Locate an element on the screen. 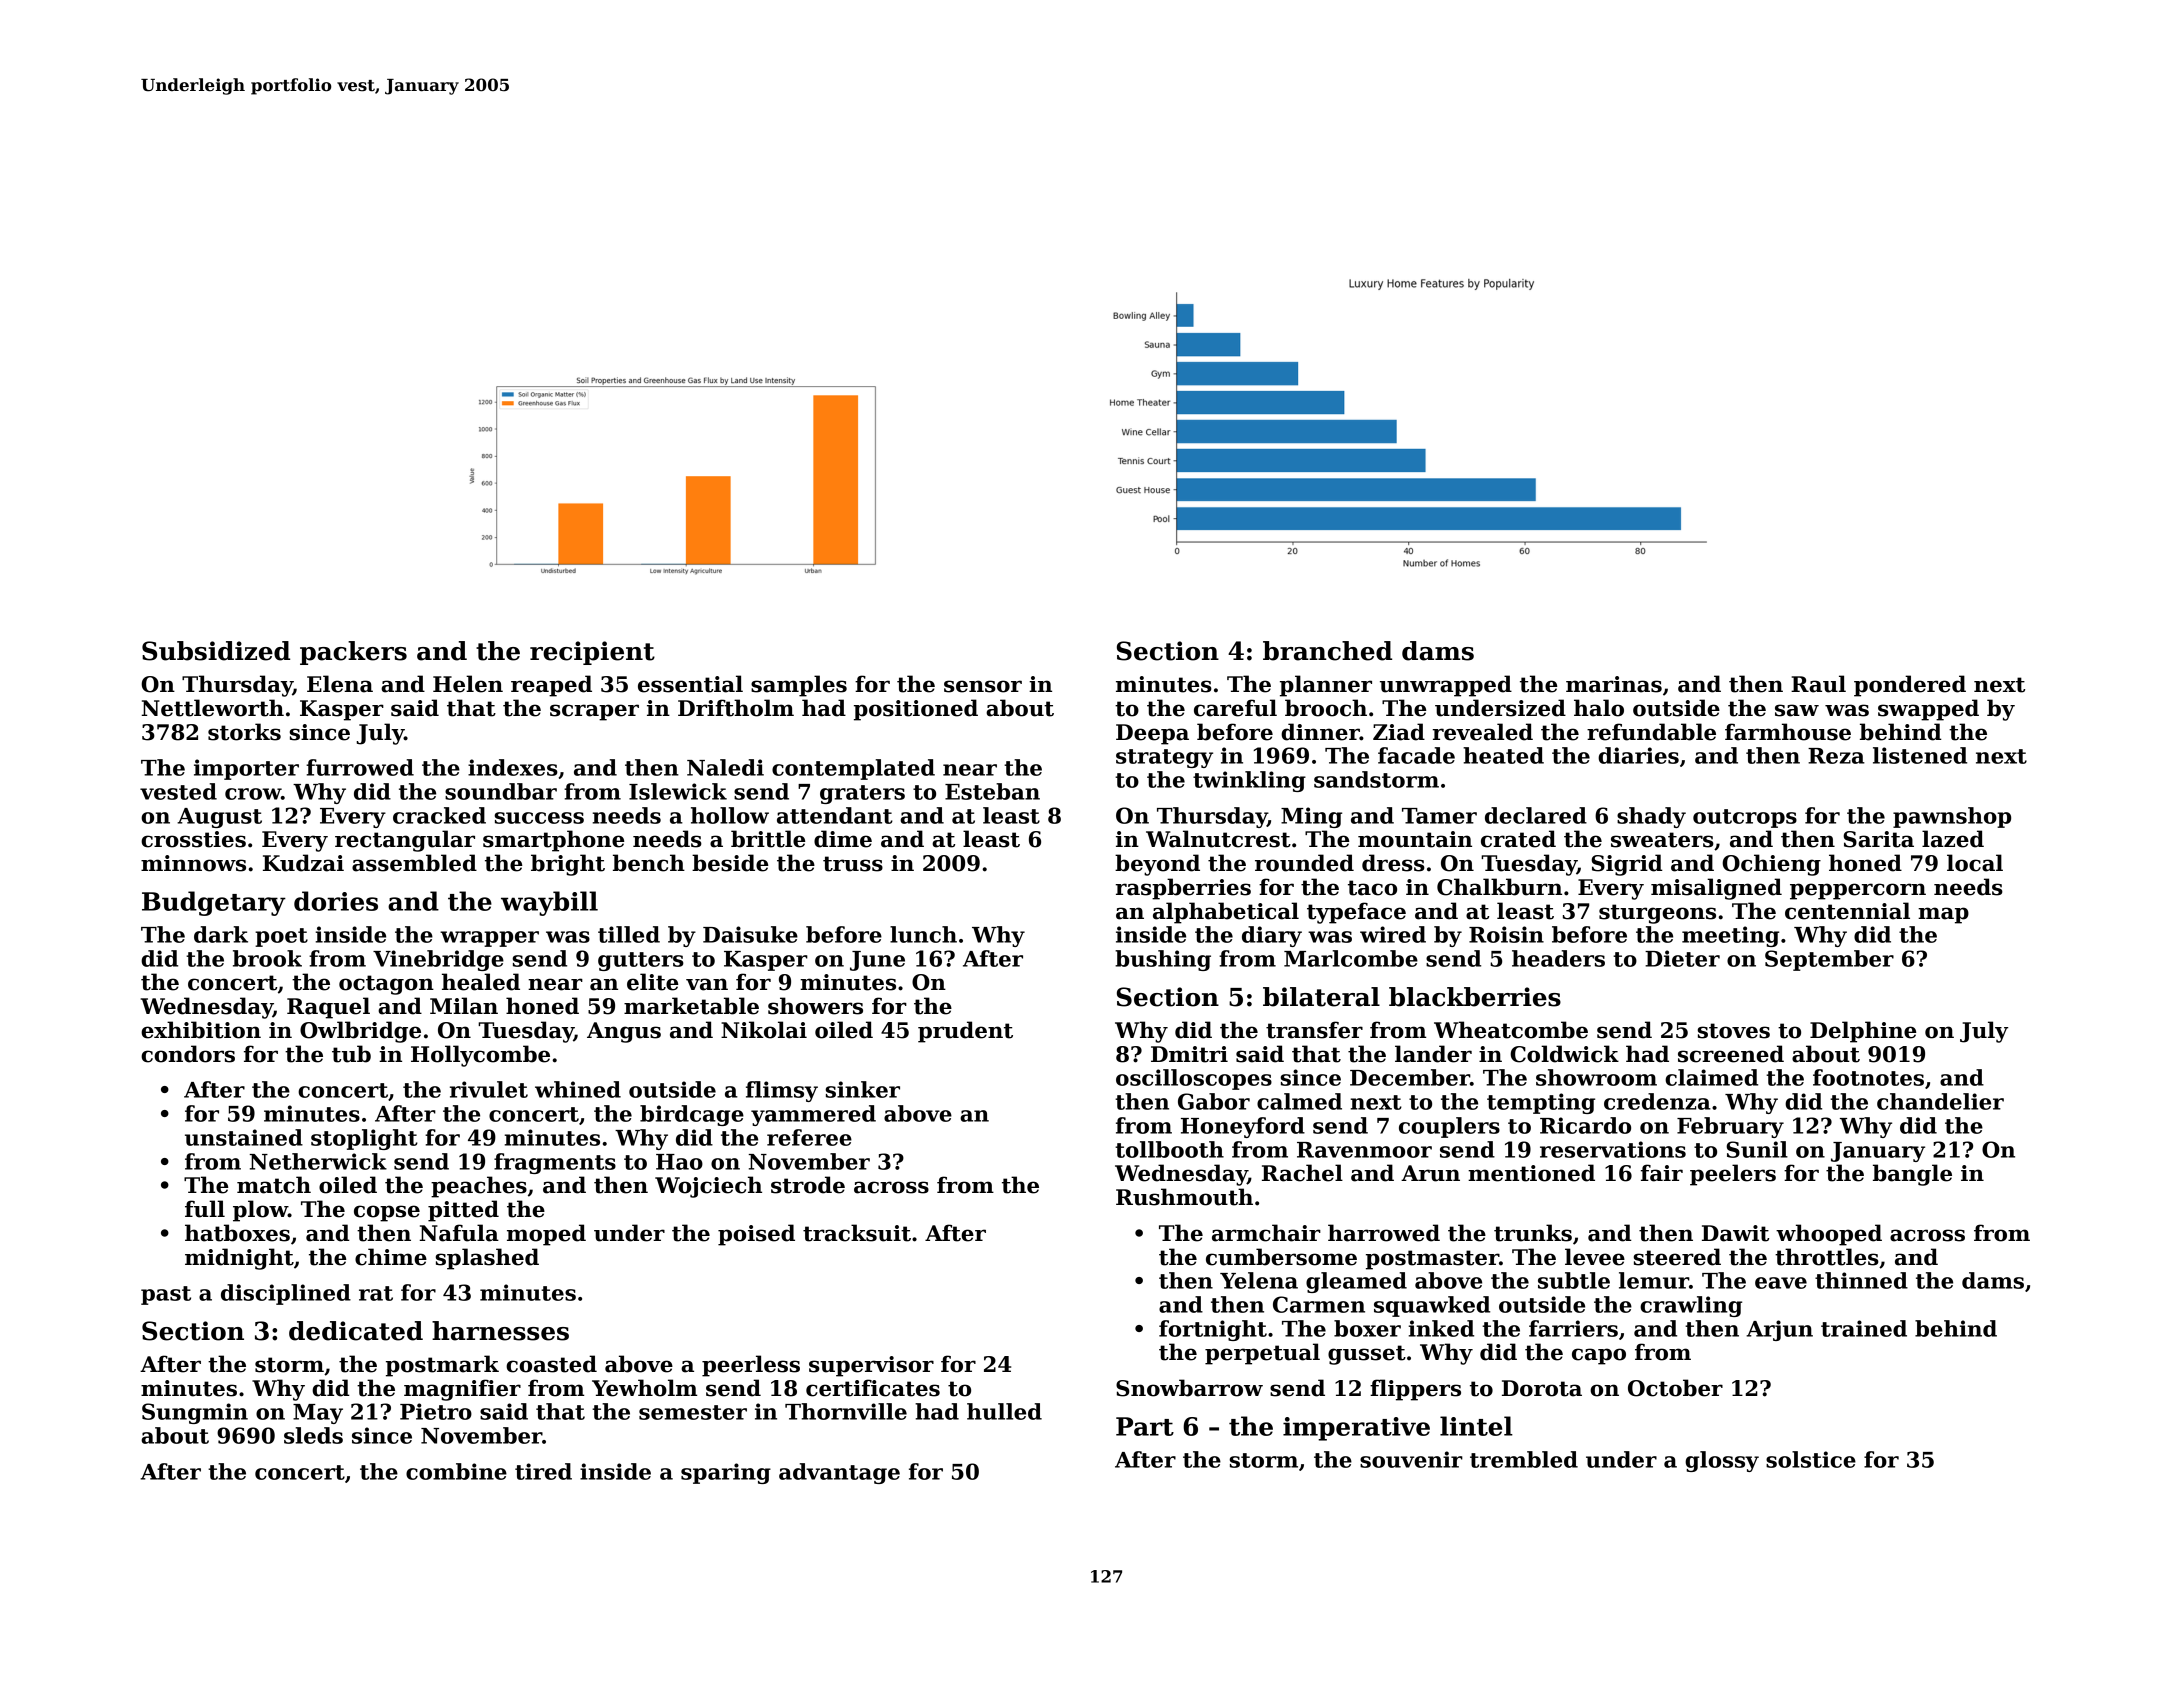 The height and width of the screenshot is (1683, 2178). branched is located at coordinates (1327, 651).
